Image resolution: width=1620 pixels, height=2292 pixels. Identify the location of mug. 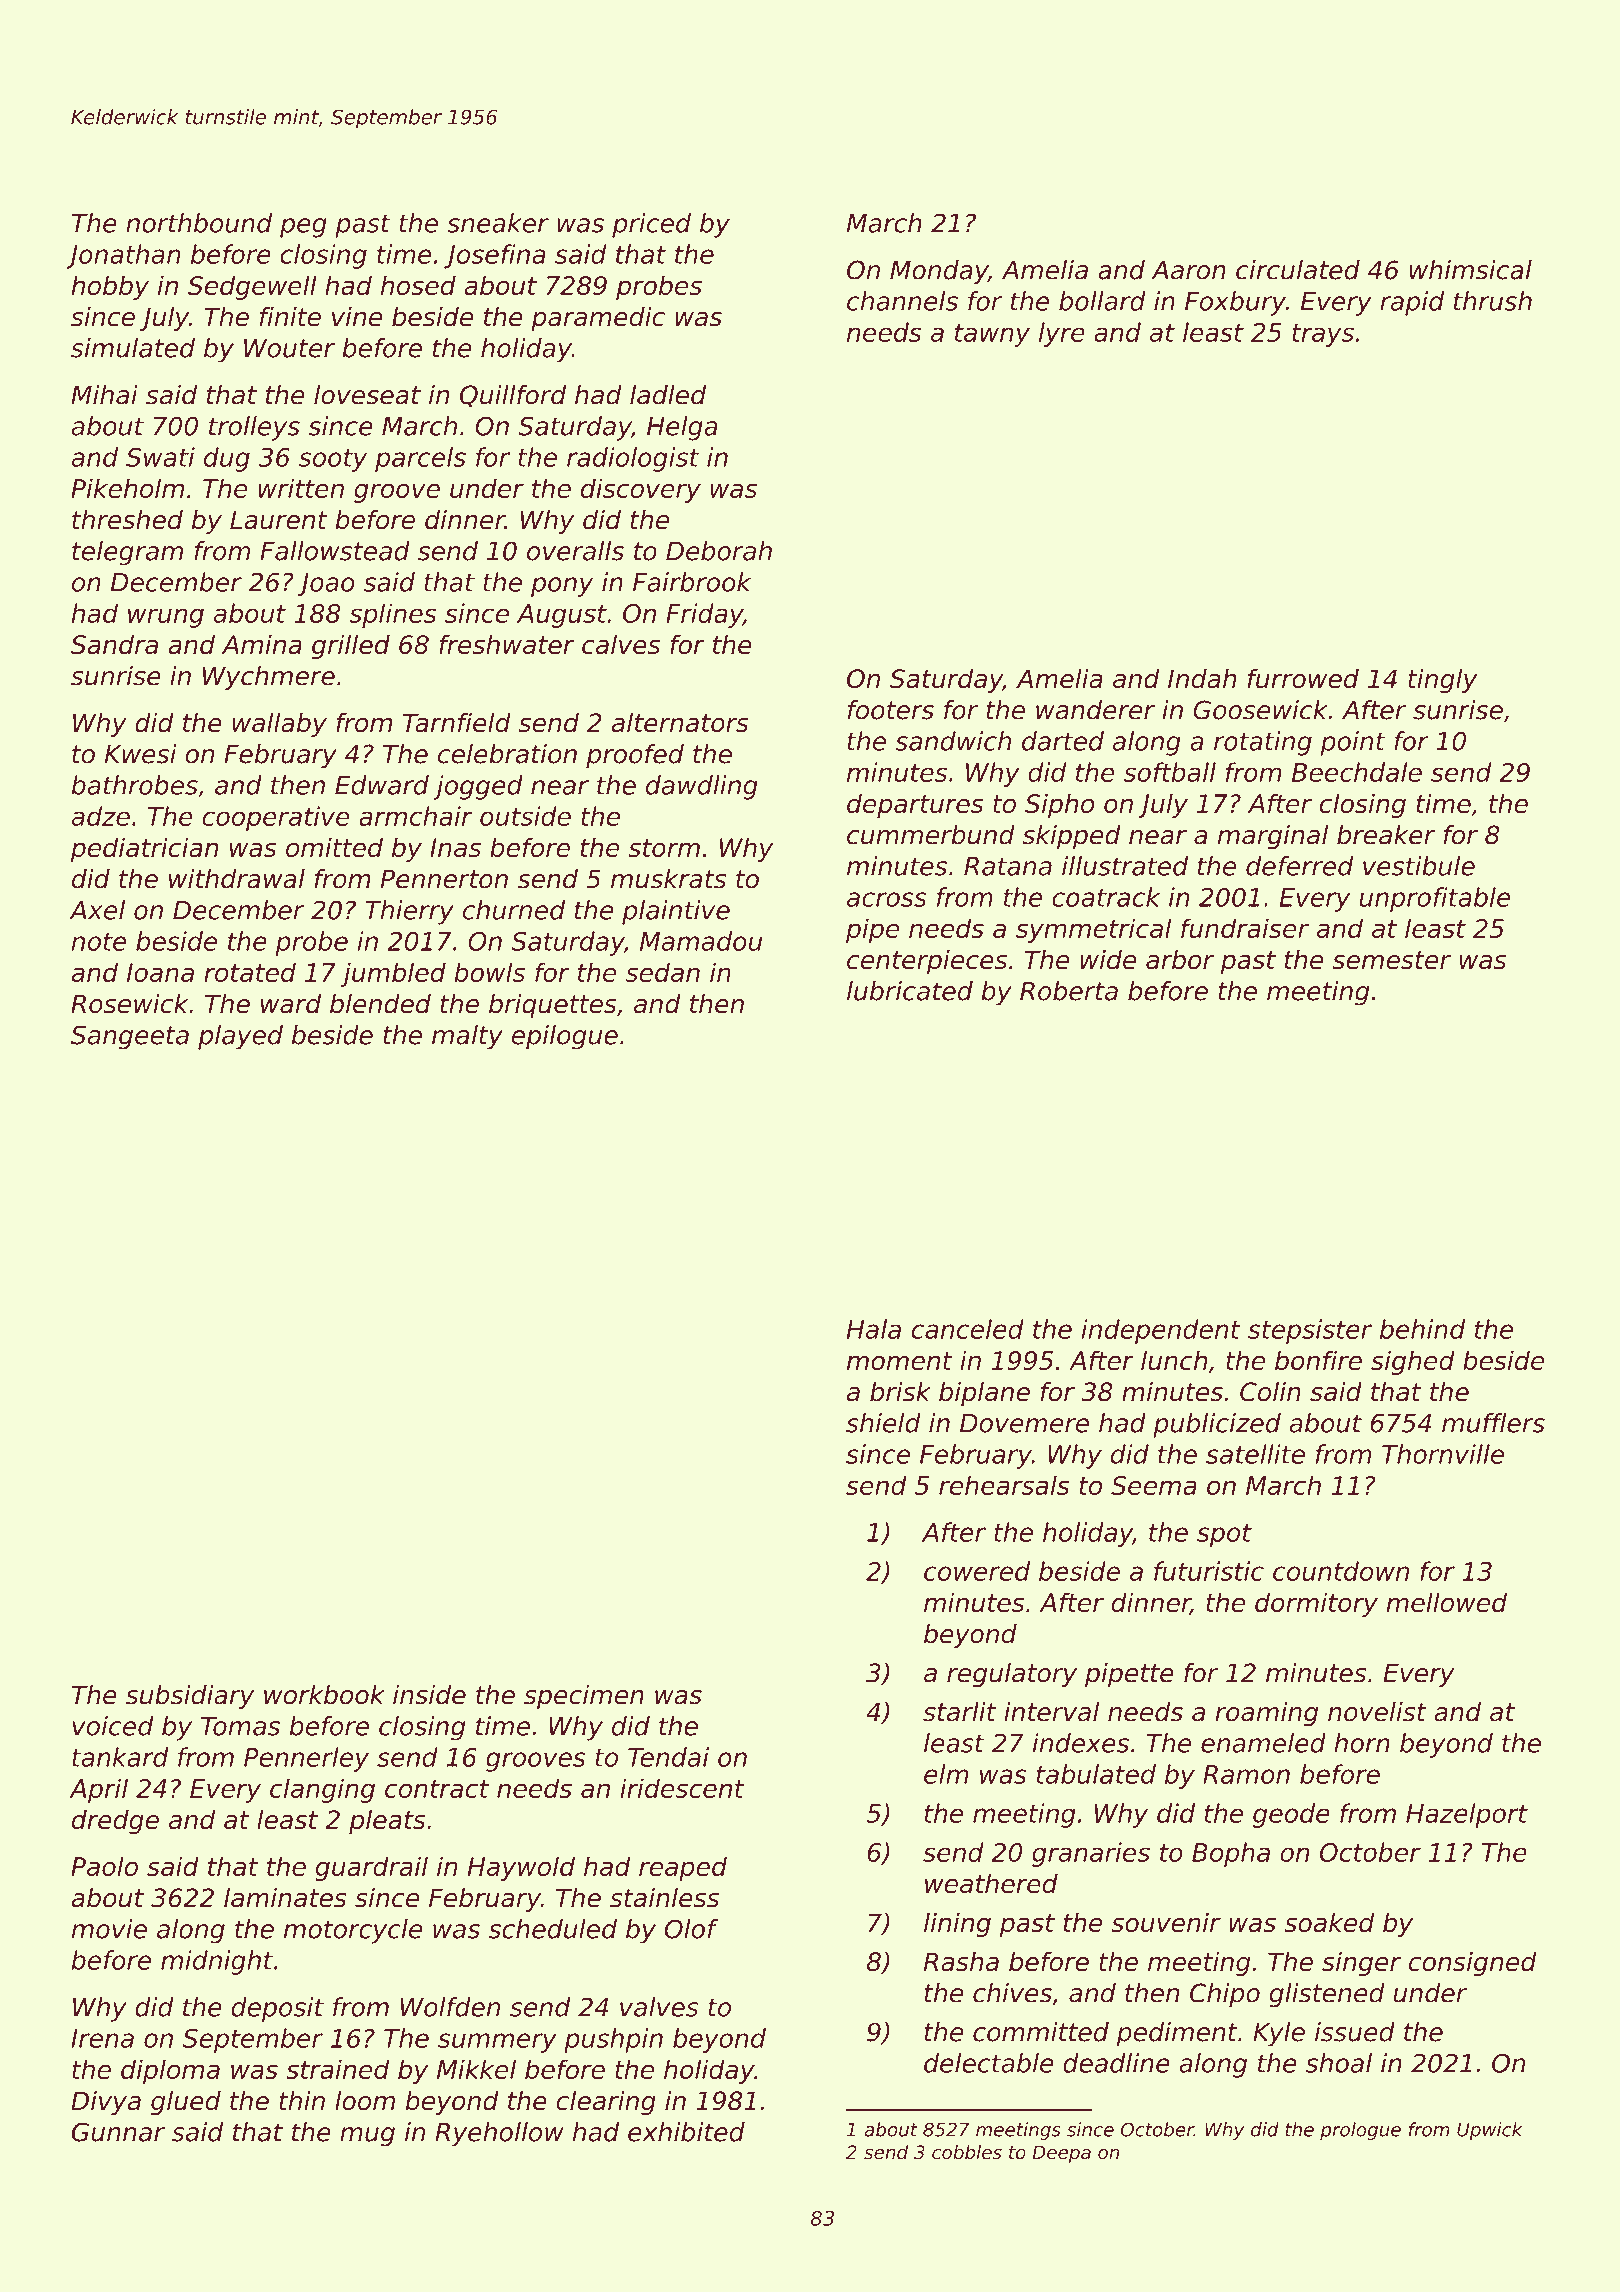
(367, 2137).
